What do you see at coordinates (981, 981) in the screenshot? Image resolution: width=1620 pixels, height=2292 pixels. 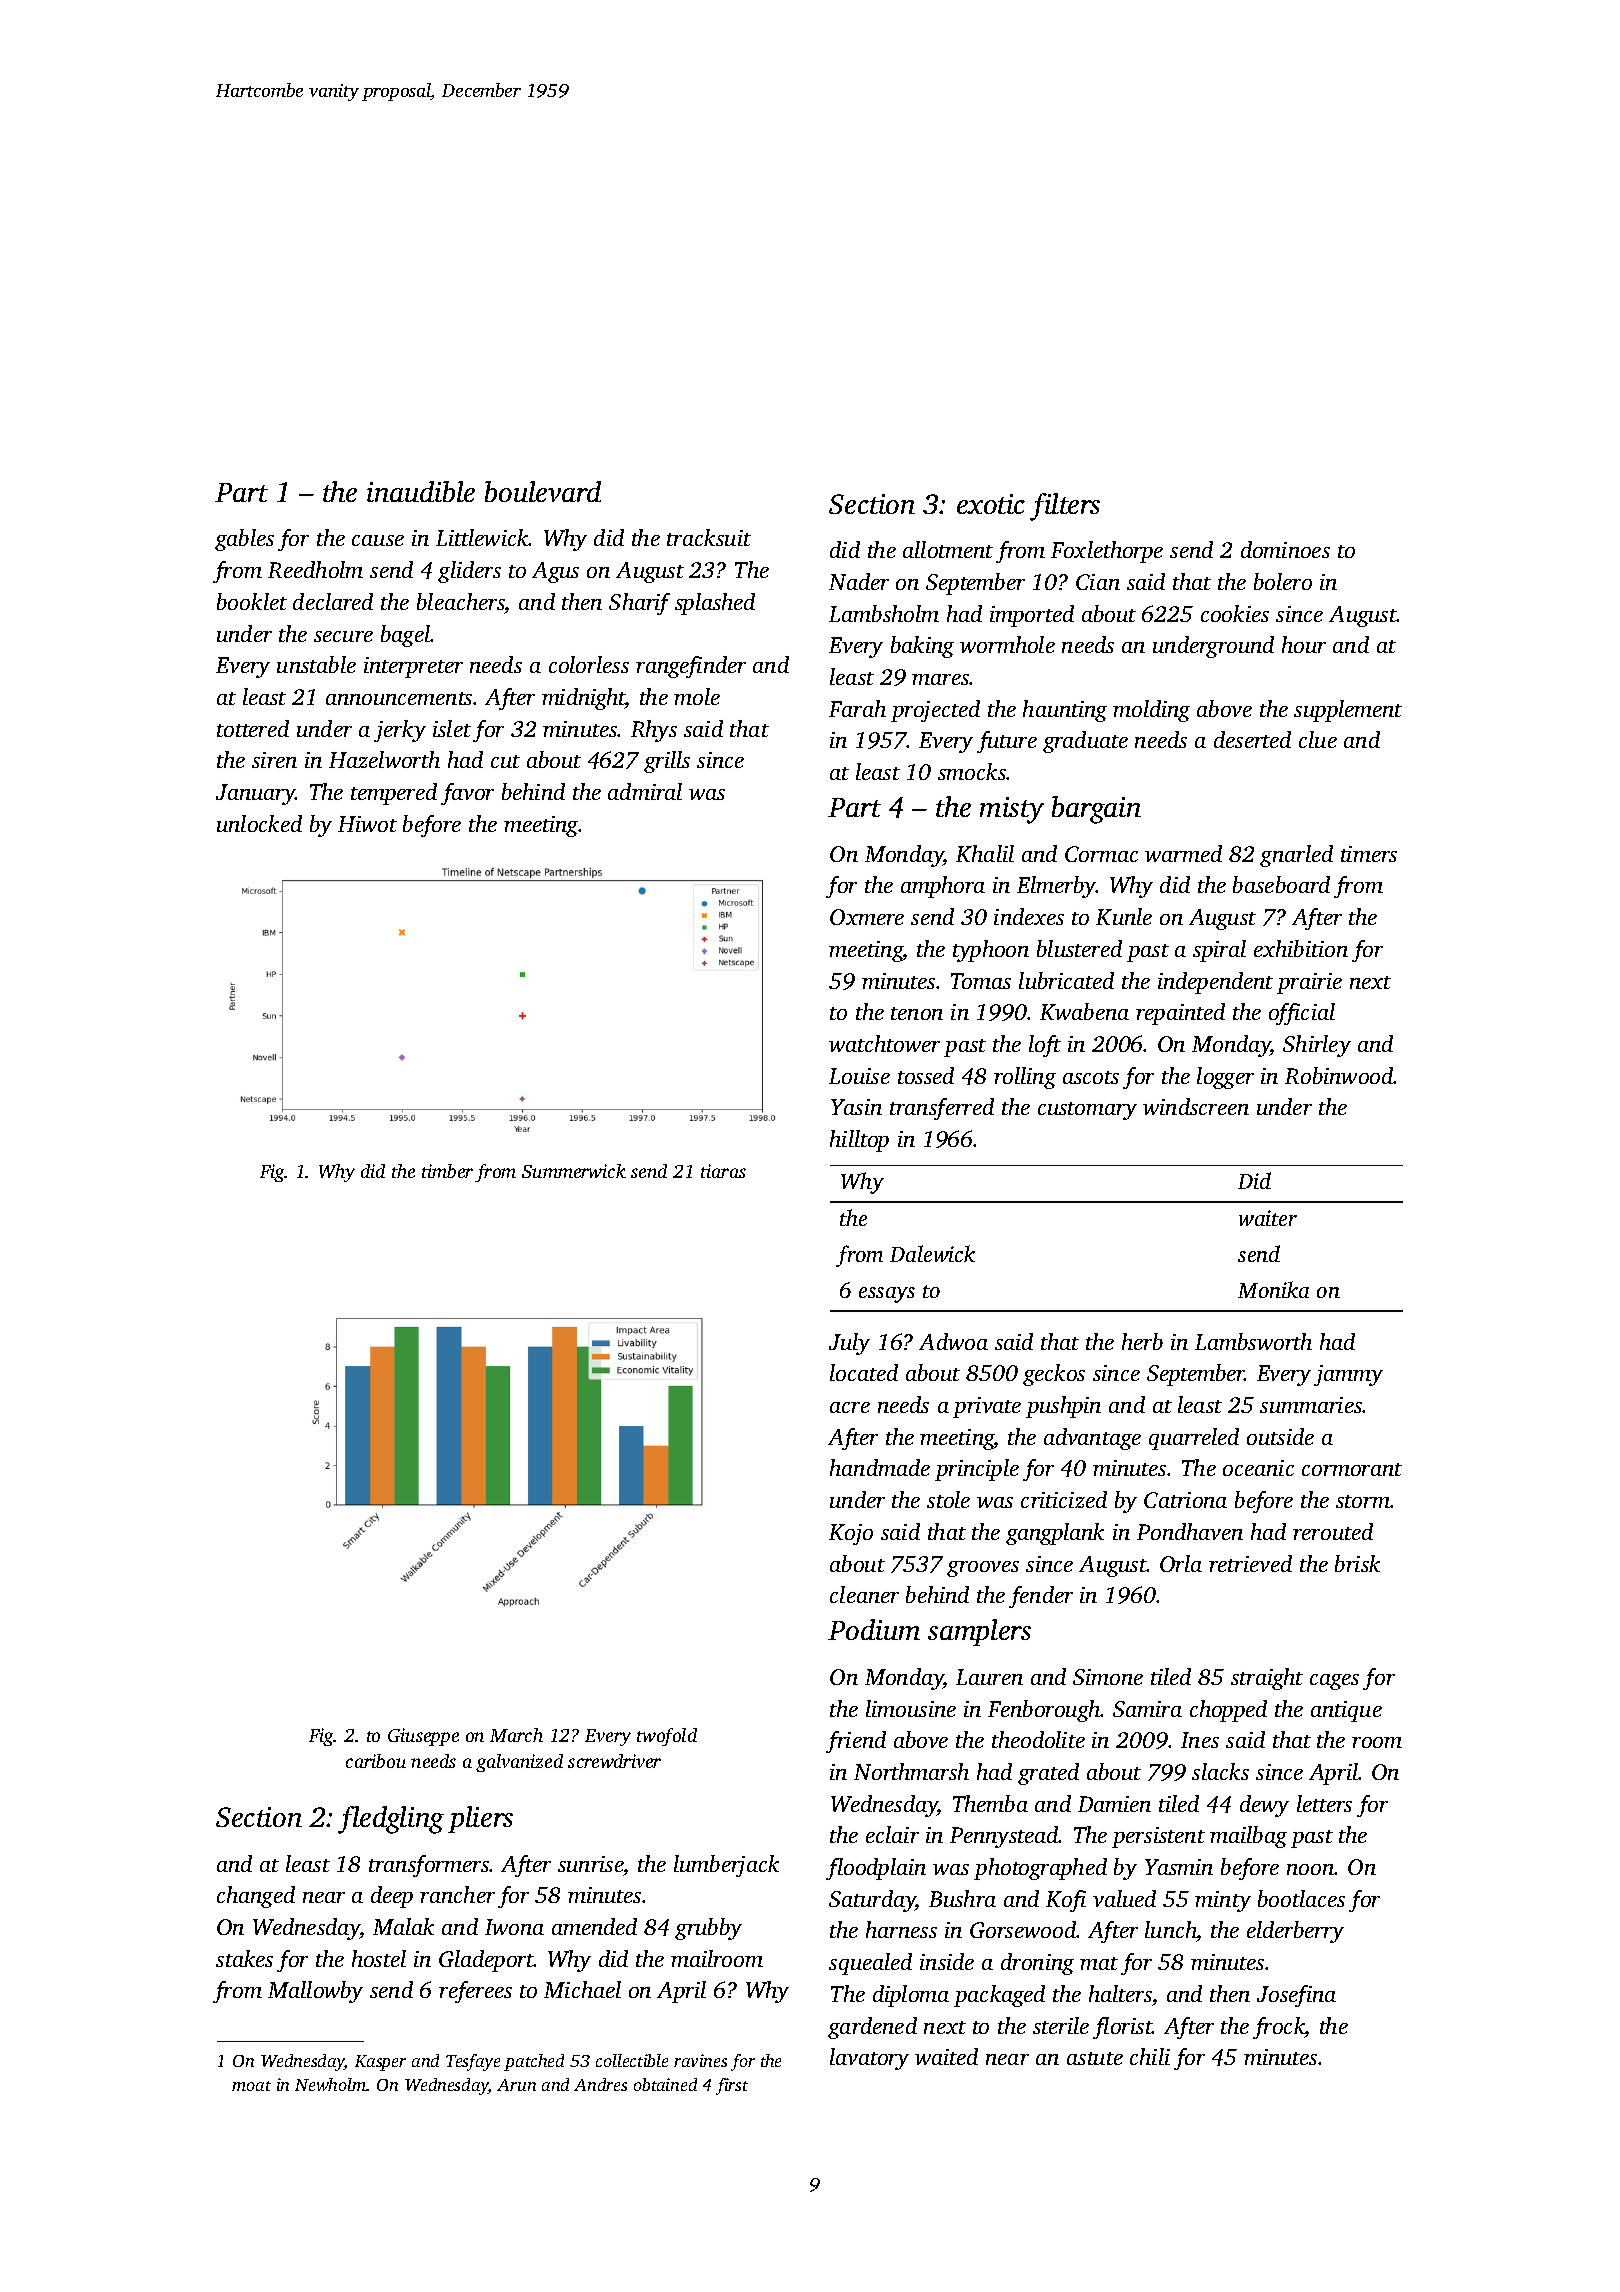 I see `Tomas` at bounding box center [981, 981].
